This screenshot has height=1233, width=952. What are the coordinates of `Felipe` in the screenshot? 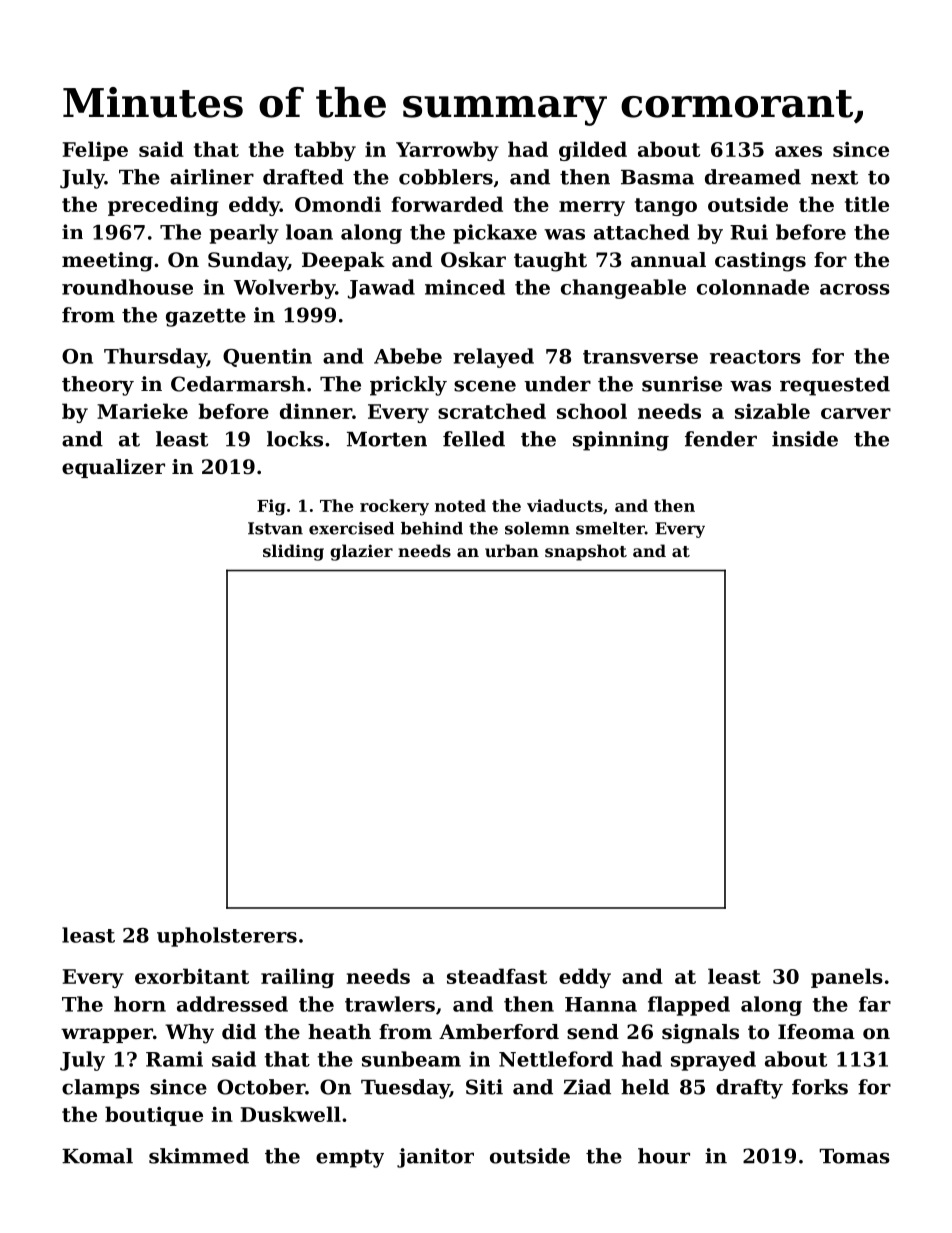 It's located at (95, 151).
